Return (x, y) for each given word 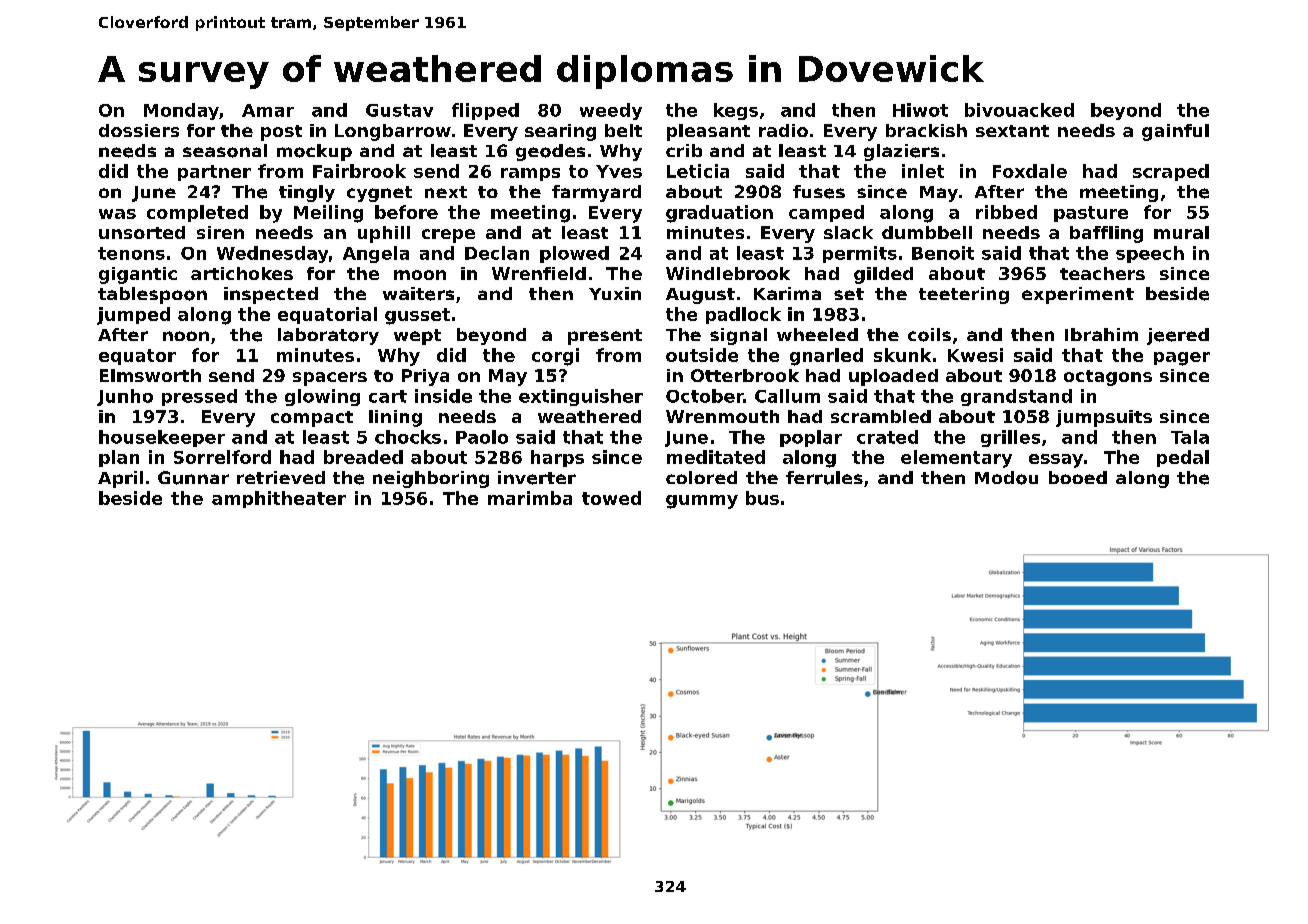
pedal (1183, 458)
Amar (268, 110)
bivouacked (1019, 110)
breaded (363, 457)
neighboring (431, 479)
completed (197, 213)
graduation (719, 214)
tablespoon (152, 295)
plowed (574, 254)
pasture (1091, 214)
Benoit (943, 253)
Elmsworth (150, 375)
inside (443, 396)
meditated (716, 457)
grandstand (1016, 397)
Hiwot (920, 110)
